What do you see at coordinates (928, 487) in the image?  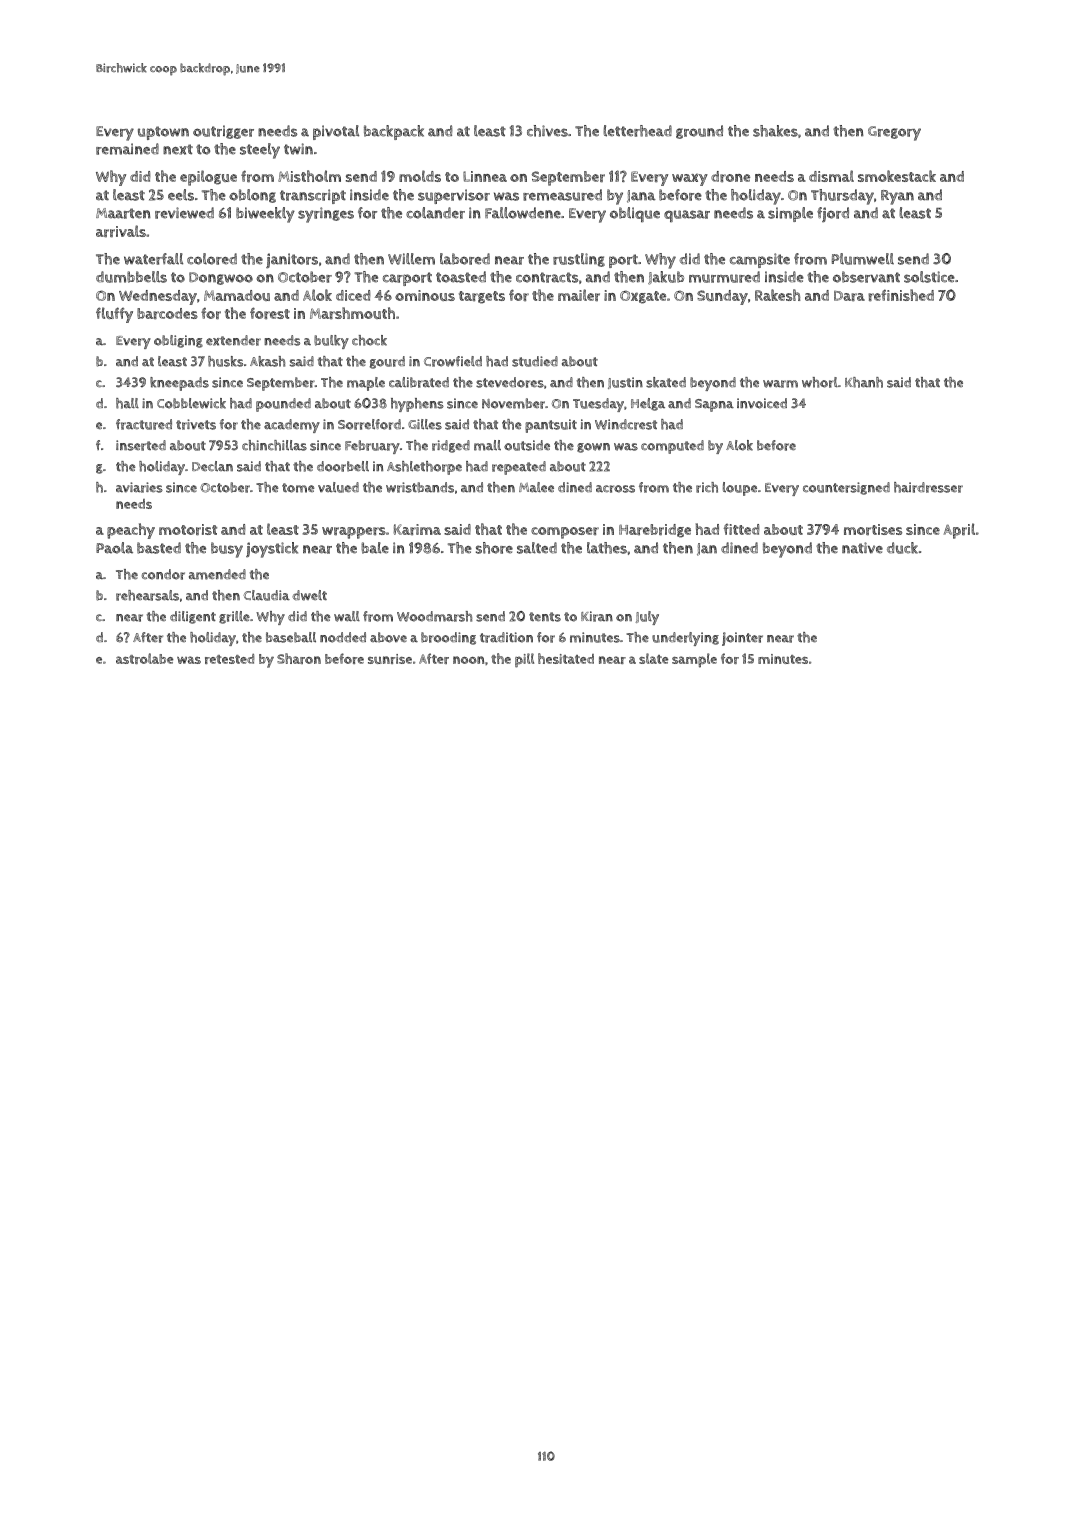 I see `hairdresser` at bounding box center [928, 487].
